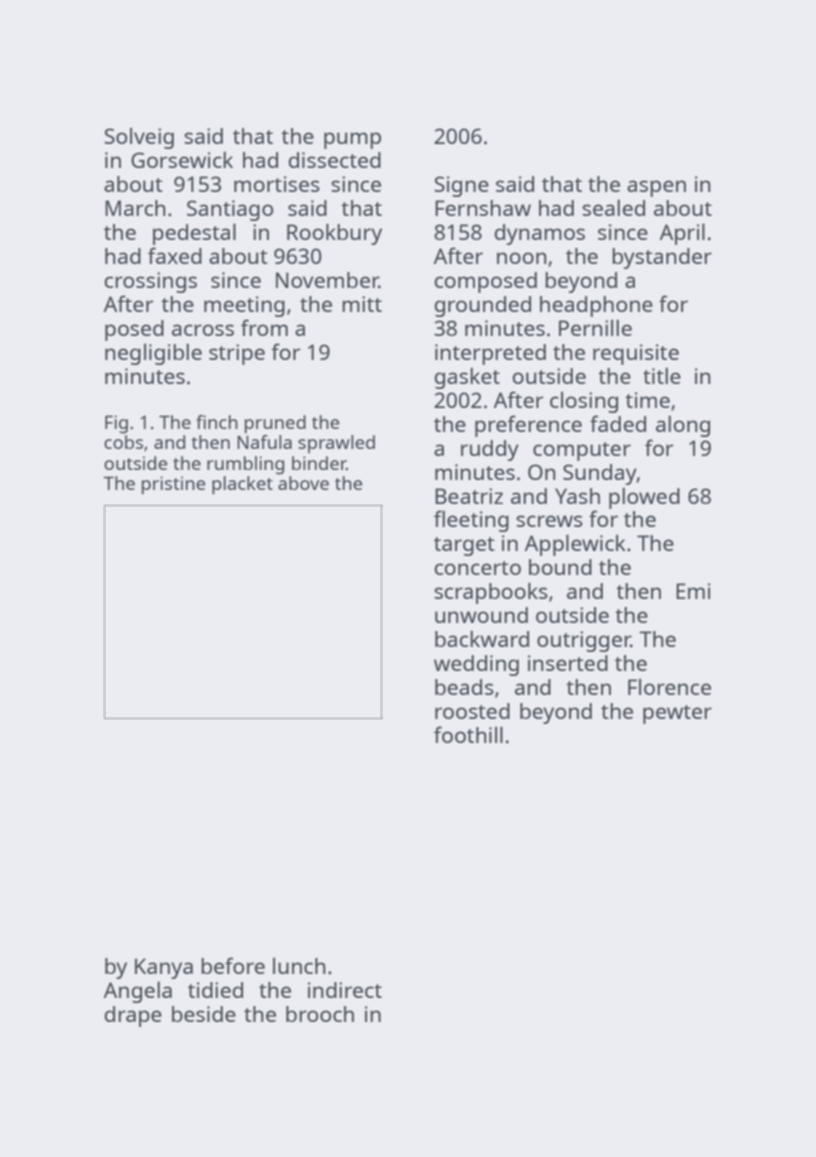 This document has width=816, height=1157. I want to click on aspen, so click(656, 188).
